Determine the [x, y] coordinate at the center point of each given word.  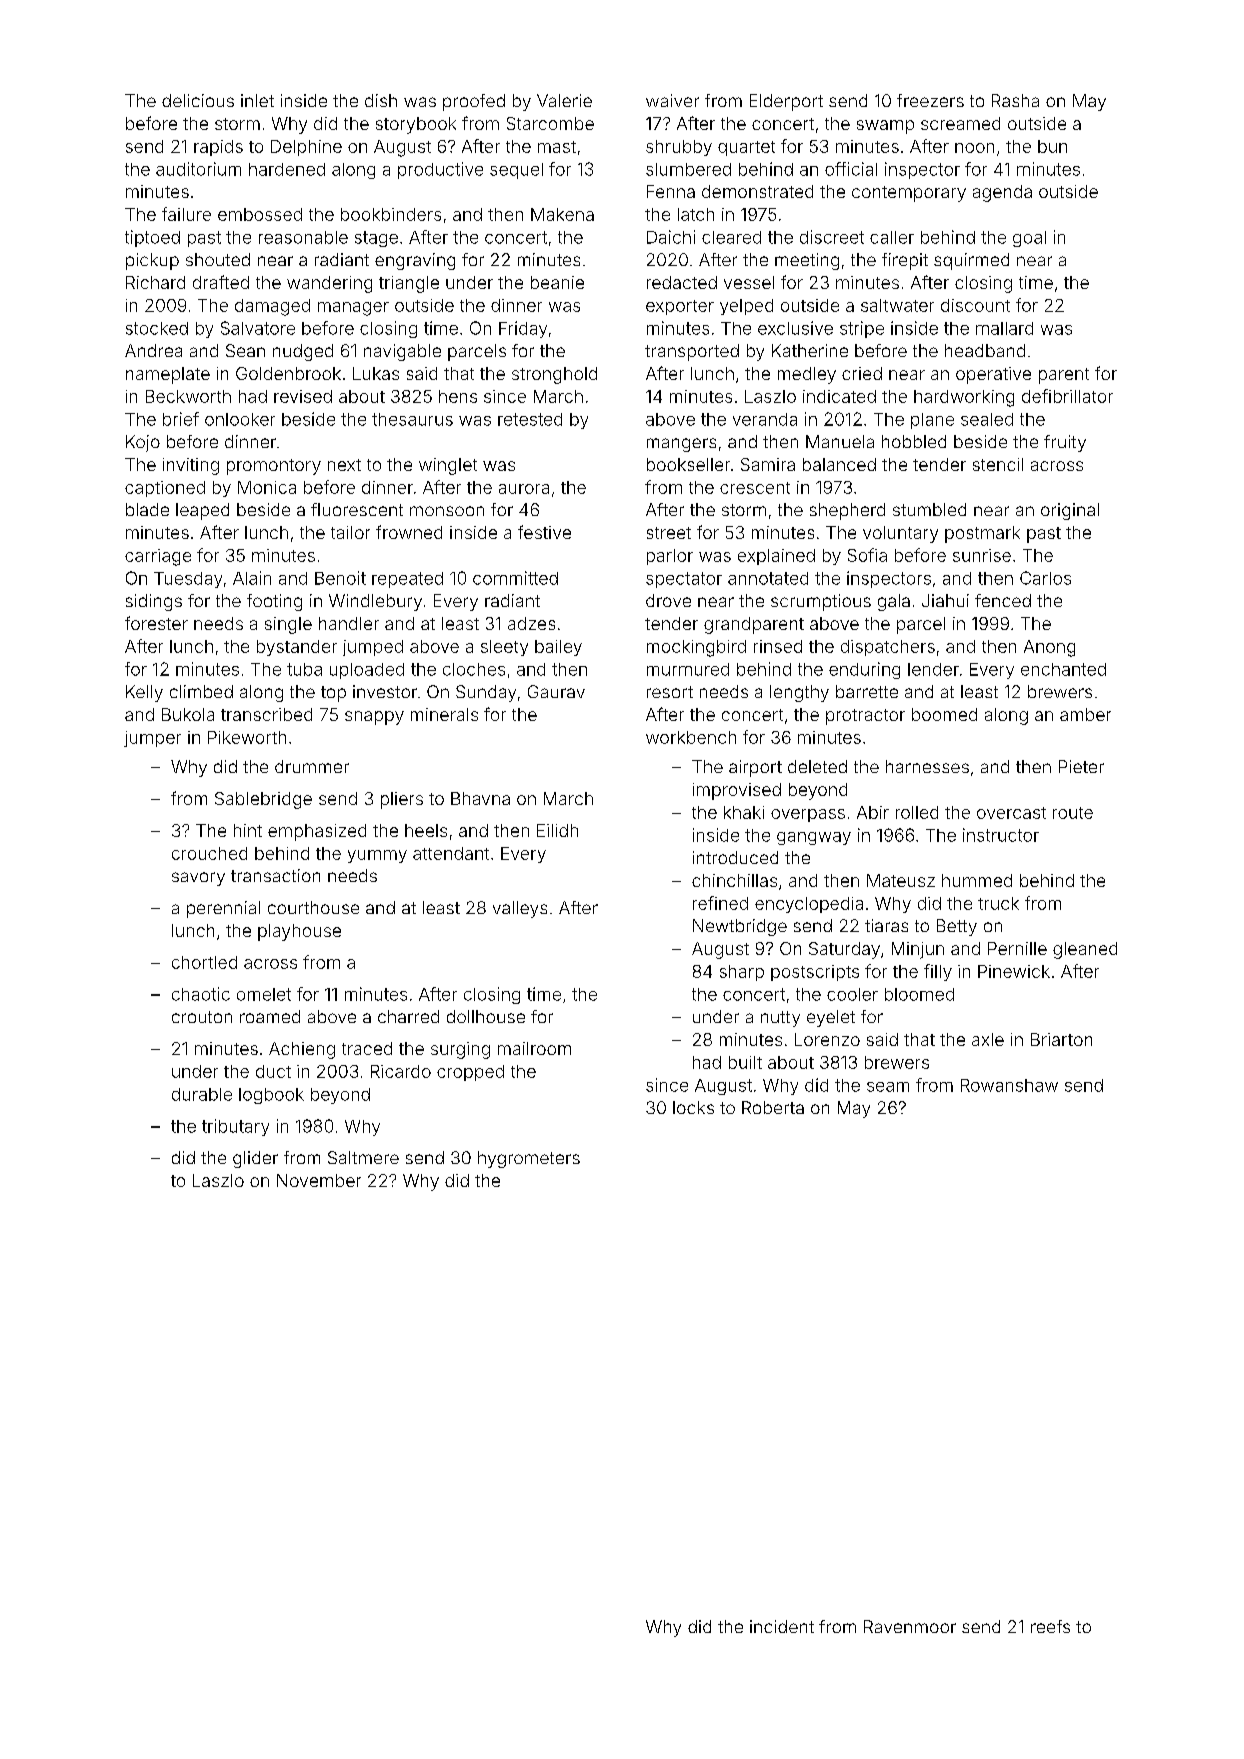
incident [782, 1626]
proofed [474, 102]
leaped [202, 511]
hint [248, 830]
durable [202, 1094]
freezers [930, 100]
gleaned [1085, 950]
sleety [504, 648]
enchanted [1063, 669]
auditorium [198, 169]
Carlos [1045, 578]
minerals [444, 714]
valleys [520, 909]
